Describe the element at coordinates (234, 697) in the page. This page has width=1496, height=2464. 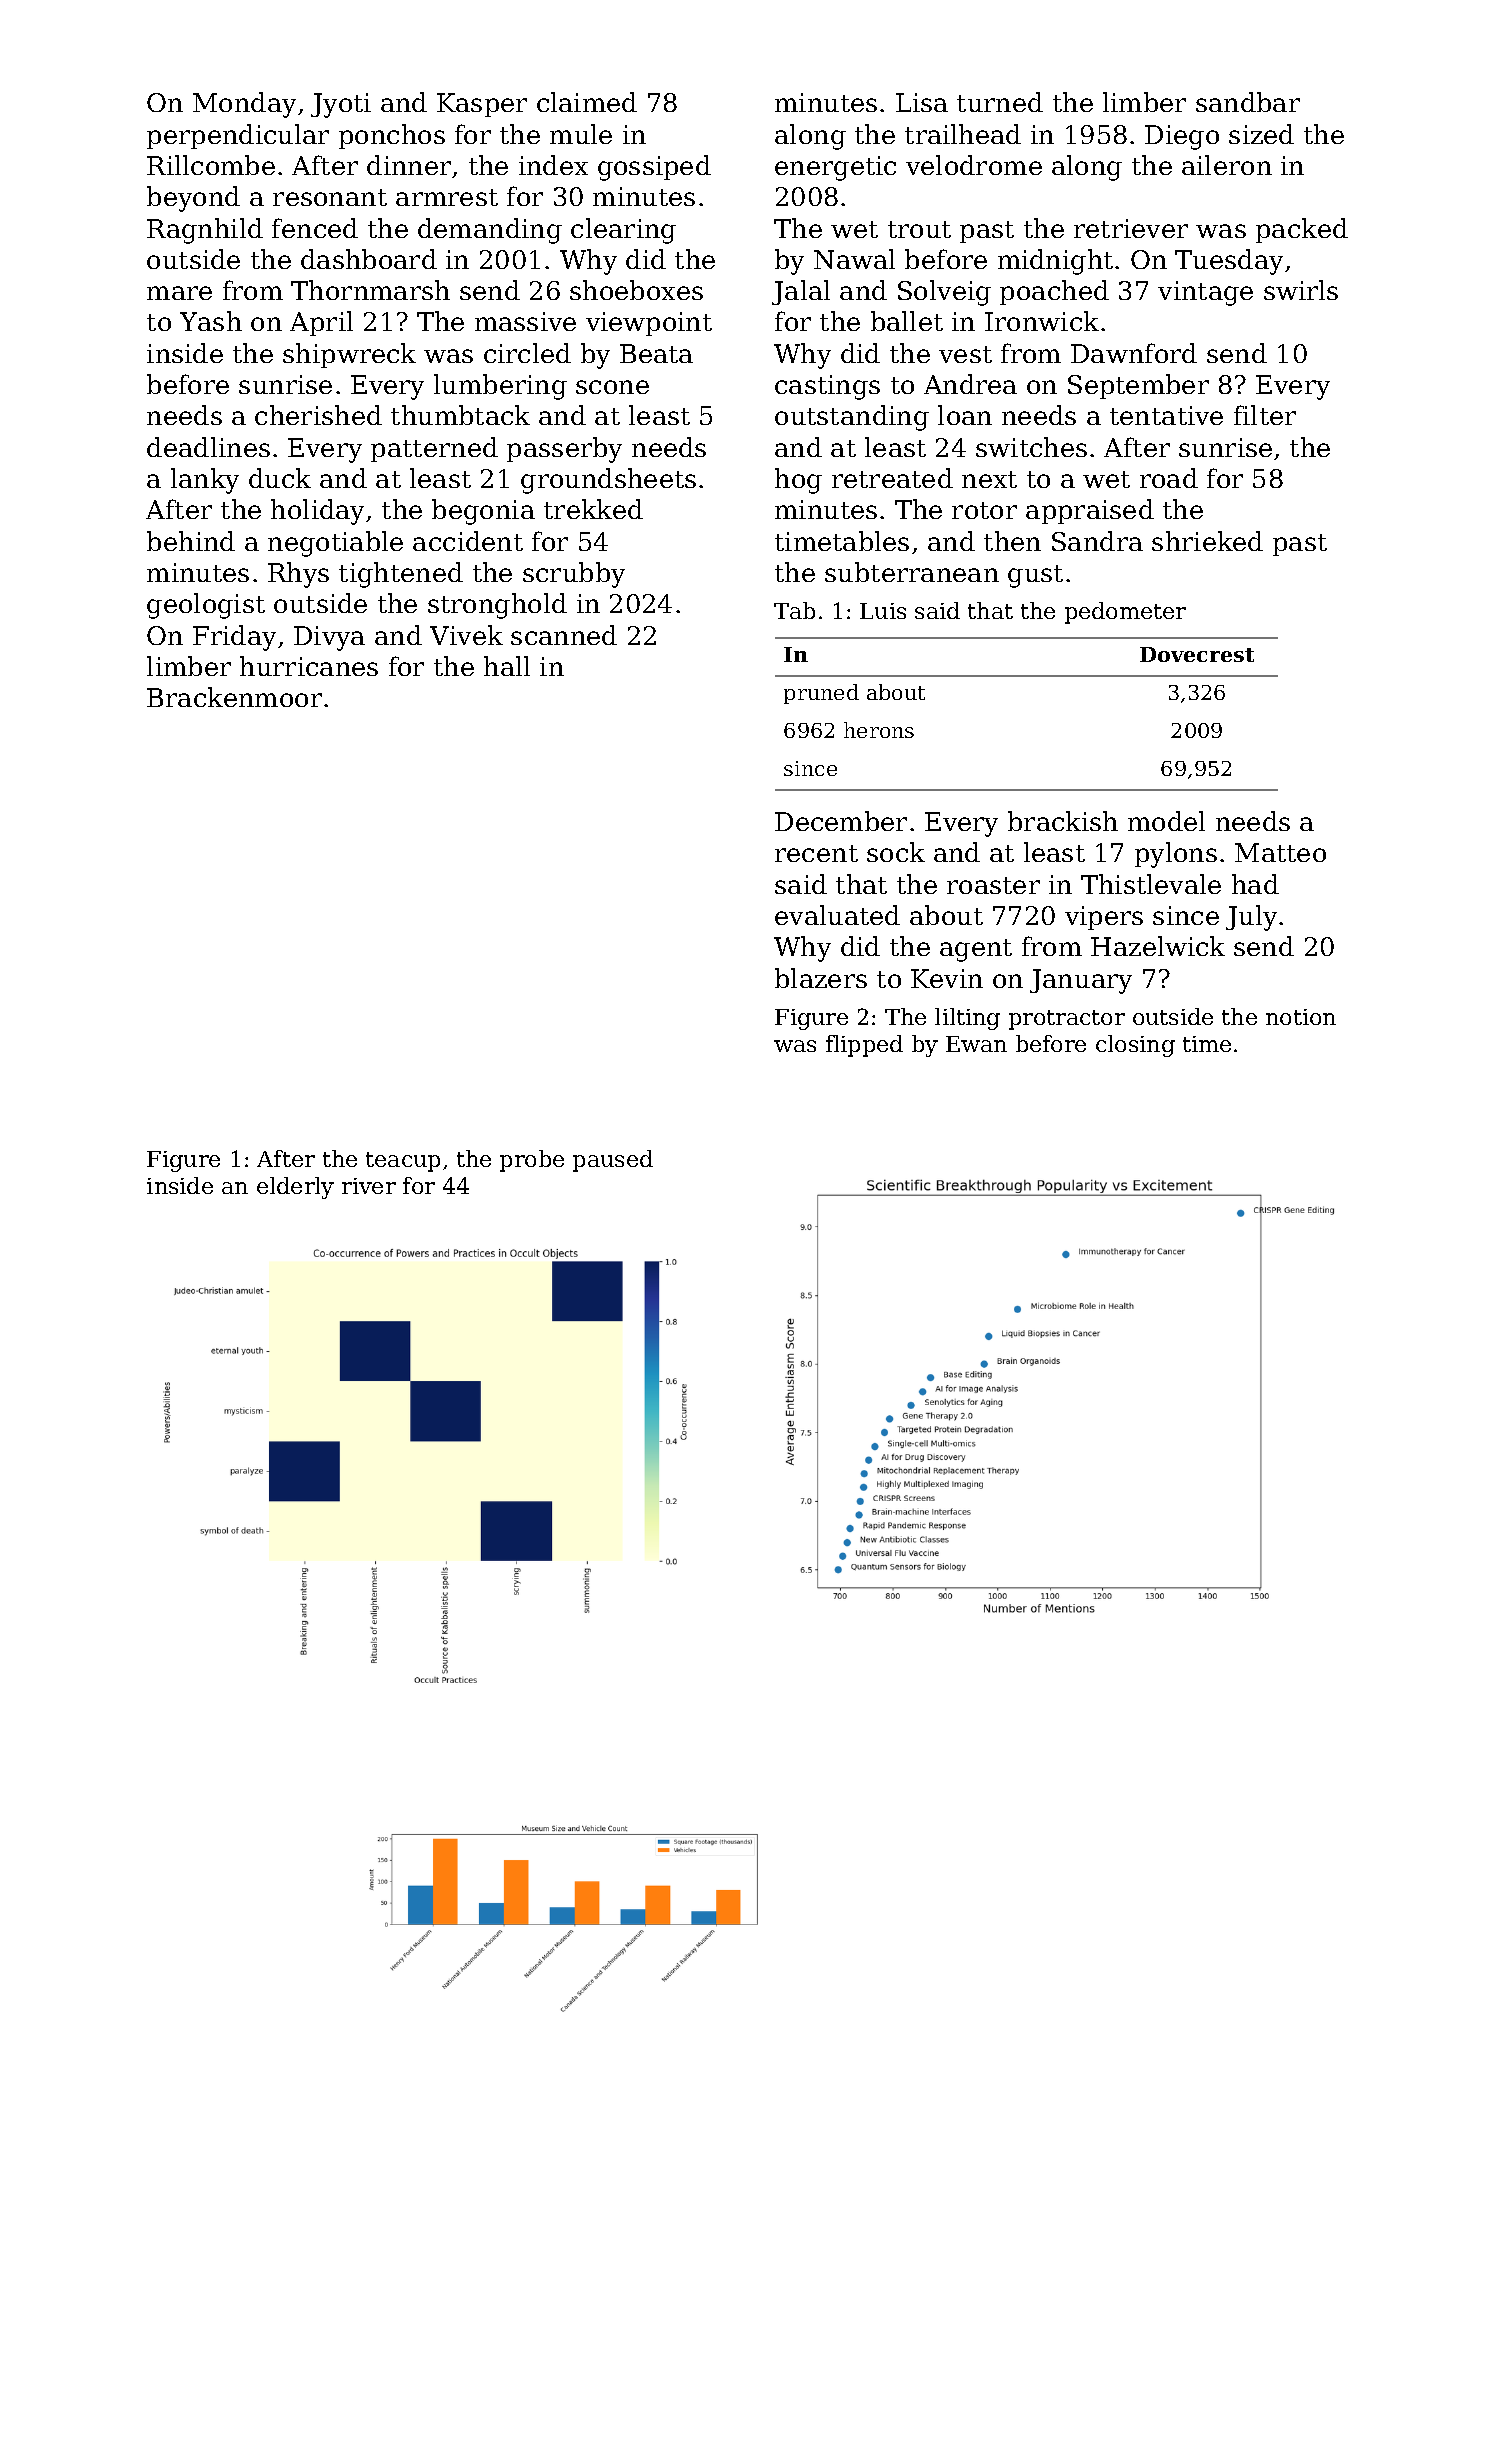
I see `Brackenmoor` at that location.
